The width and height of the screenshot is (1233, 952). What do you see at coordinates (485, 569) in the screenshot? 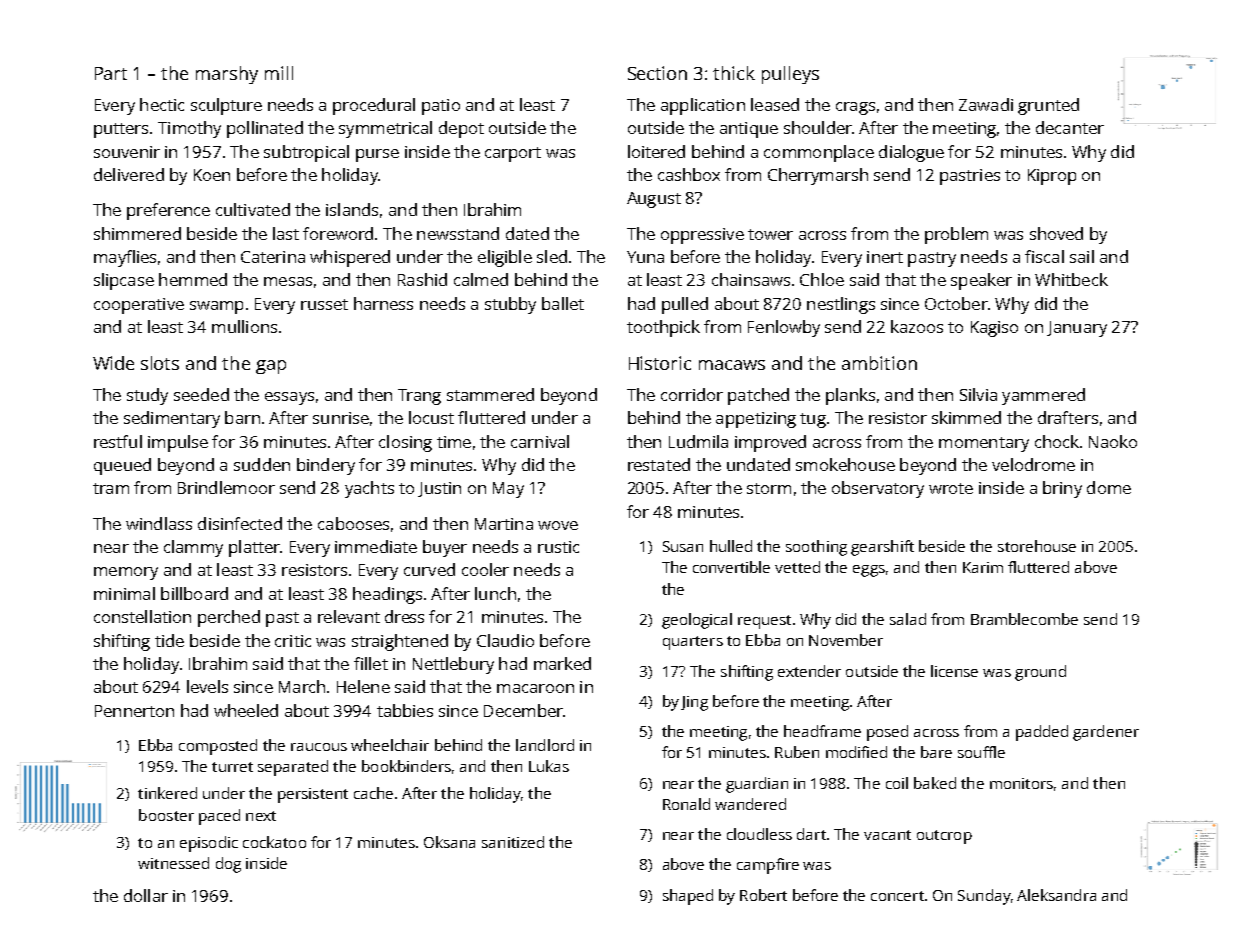
I see `cooler` at bounding box center [485, 569].
